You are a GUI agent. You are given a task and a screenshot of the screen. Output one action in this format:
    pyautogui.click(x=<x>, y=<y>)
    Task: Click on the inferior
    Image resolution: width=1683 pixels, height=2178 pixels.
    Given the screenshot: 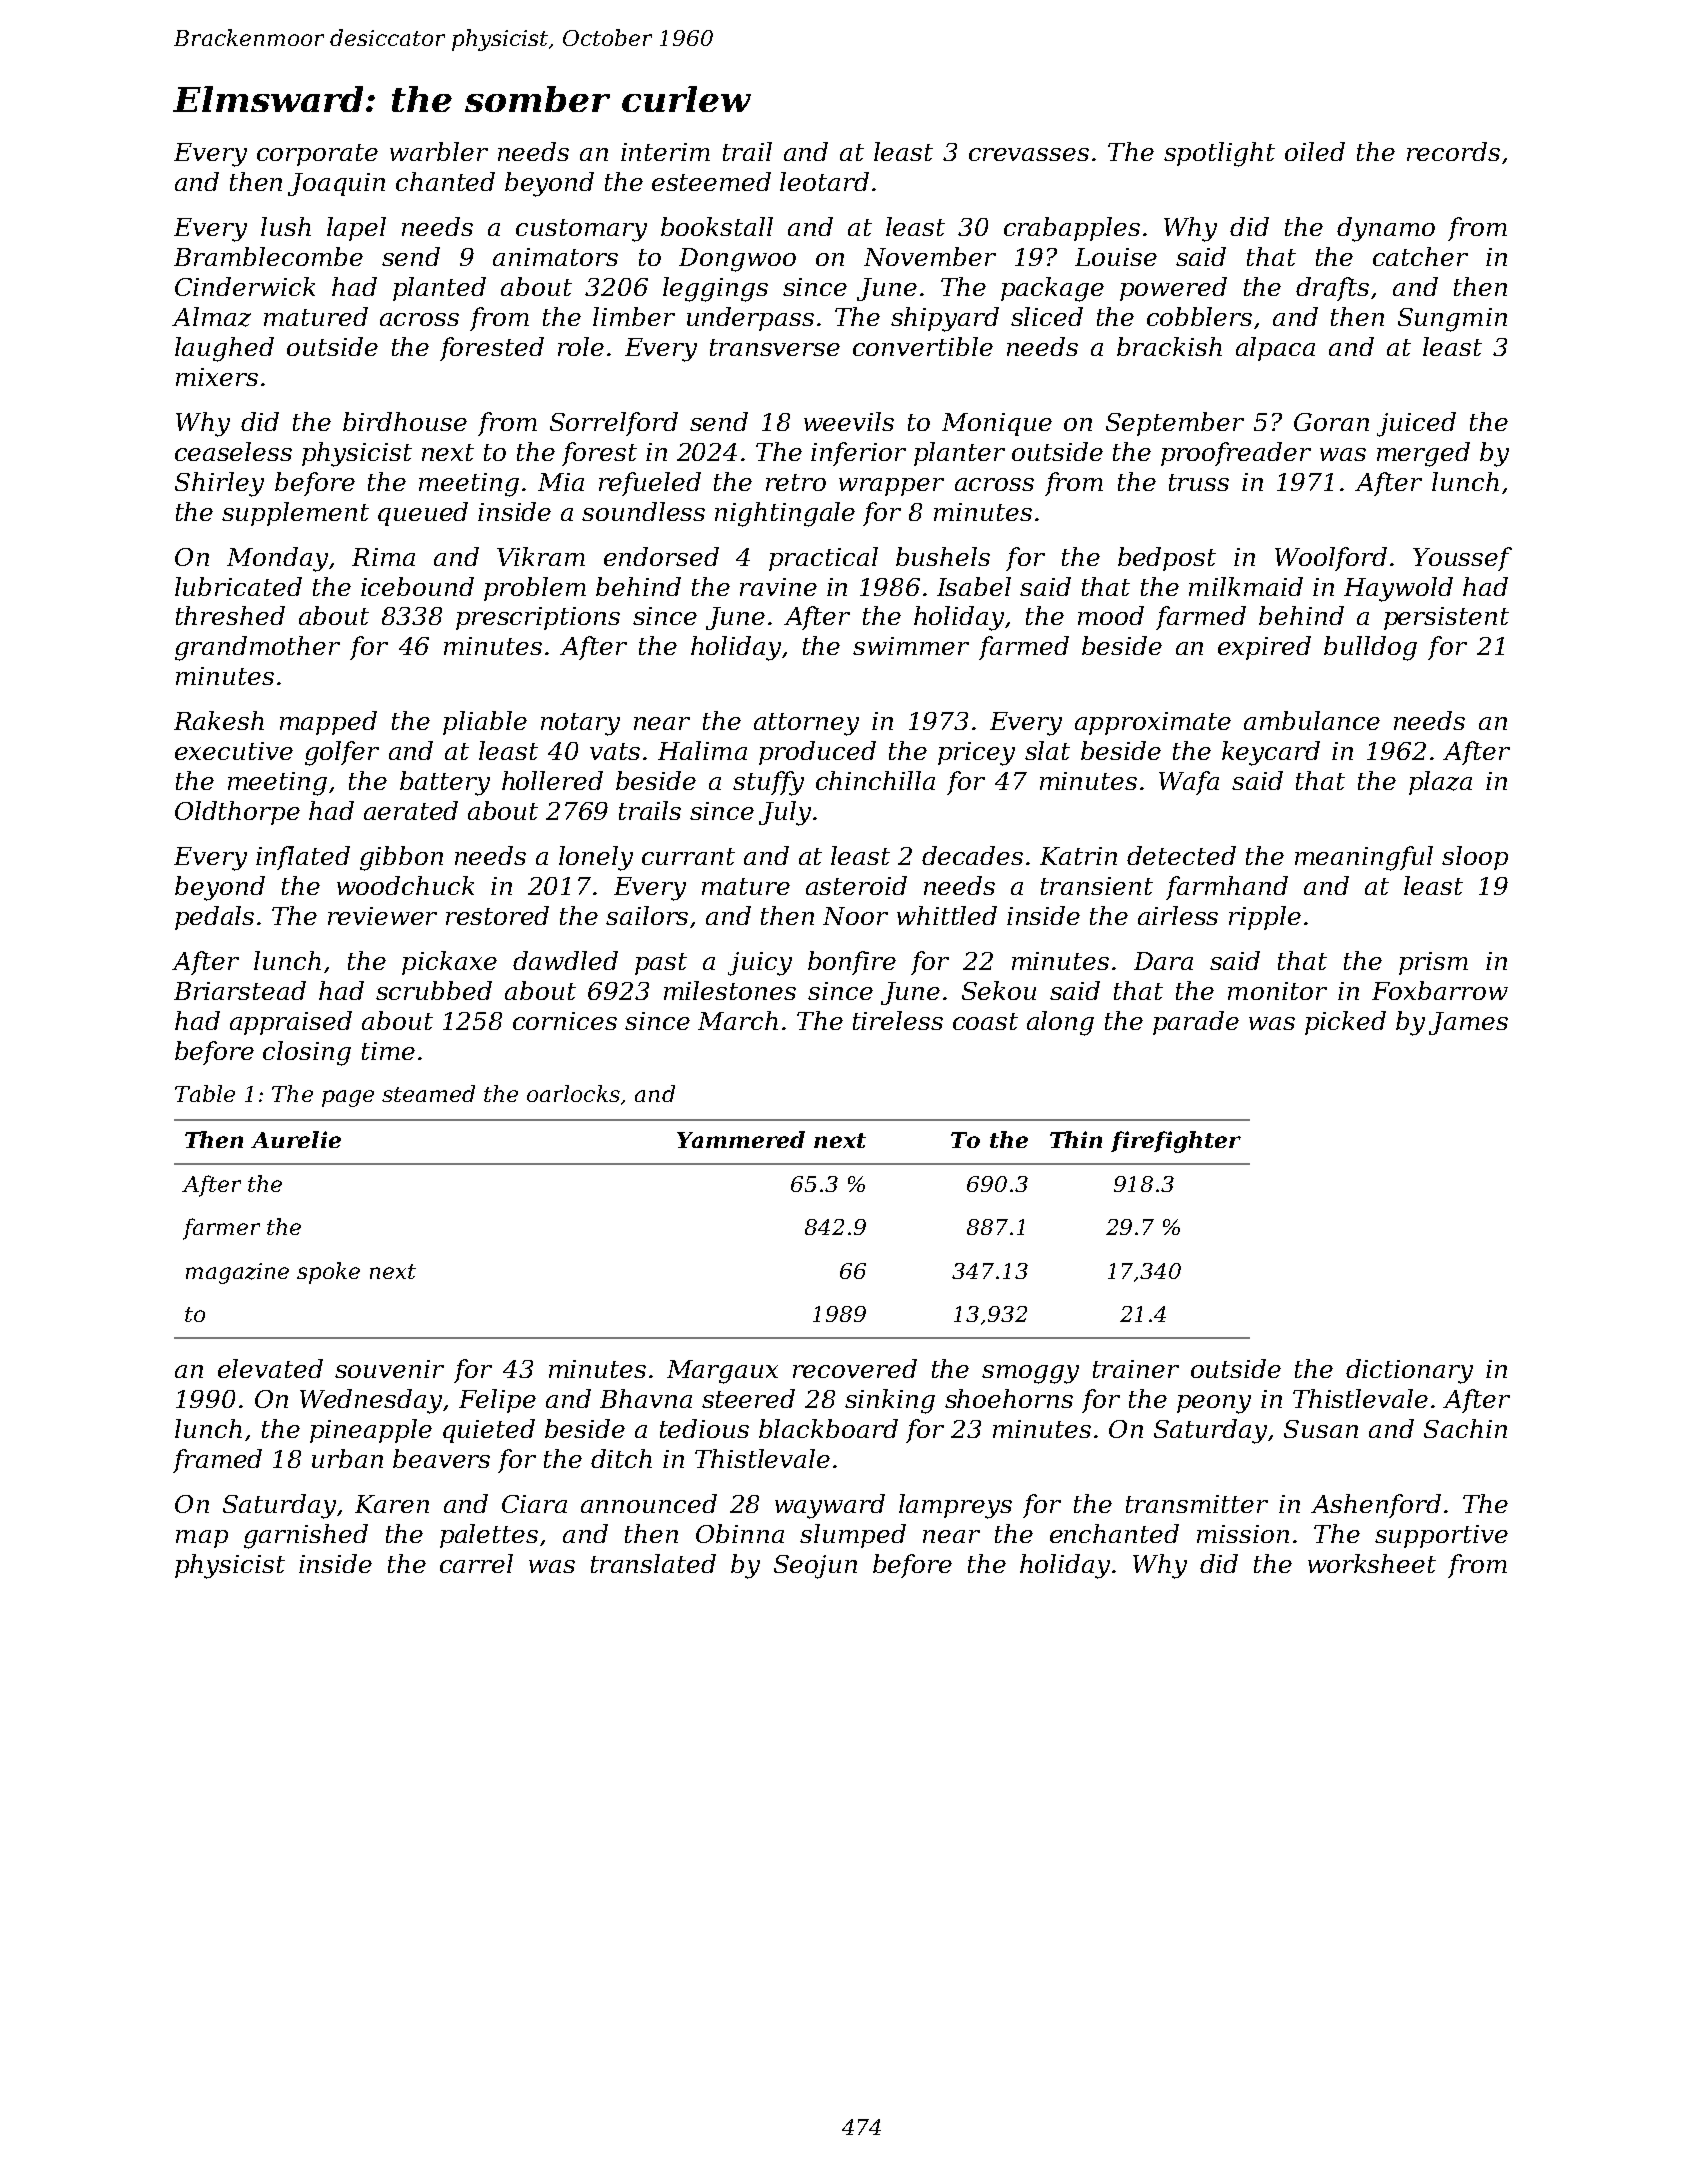 What is the action you would take?
    pyautogui.click(x=858, y=454)
